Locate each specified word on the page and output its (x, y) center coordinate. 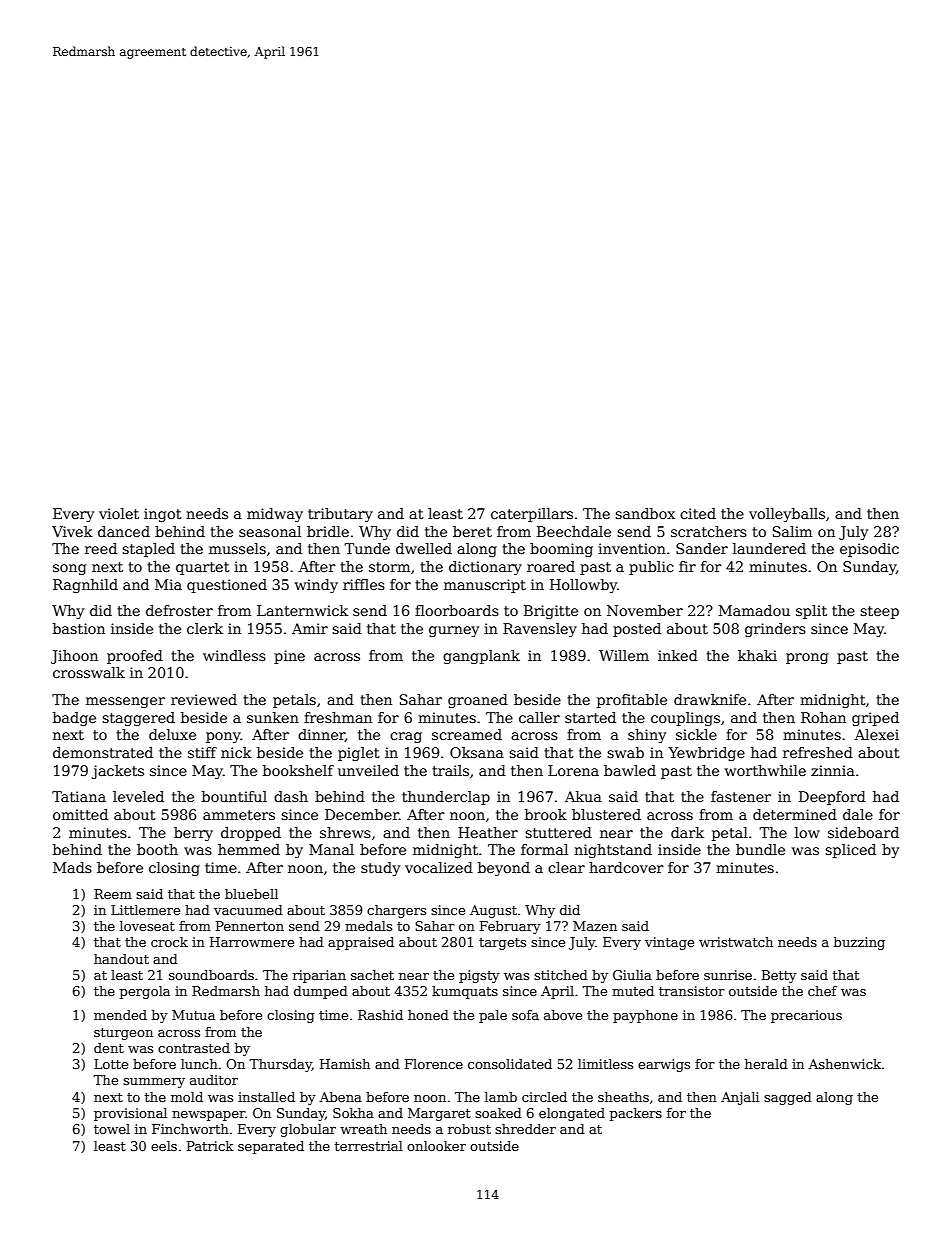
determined (795, 814)
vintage (669, 943)
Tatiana (79, 796)
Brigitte (551, 612)
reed (101, 548)
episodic (869, 550)
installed (266, 1097)
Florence (434, 1064)
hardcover (626, 867)
